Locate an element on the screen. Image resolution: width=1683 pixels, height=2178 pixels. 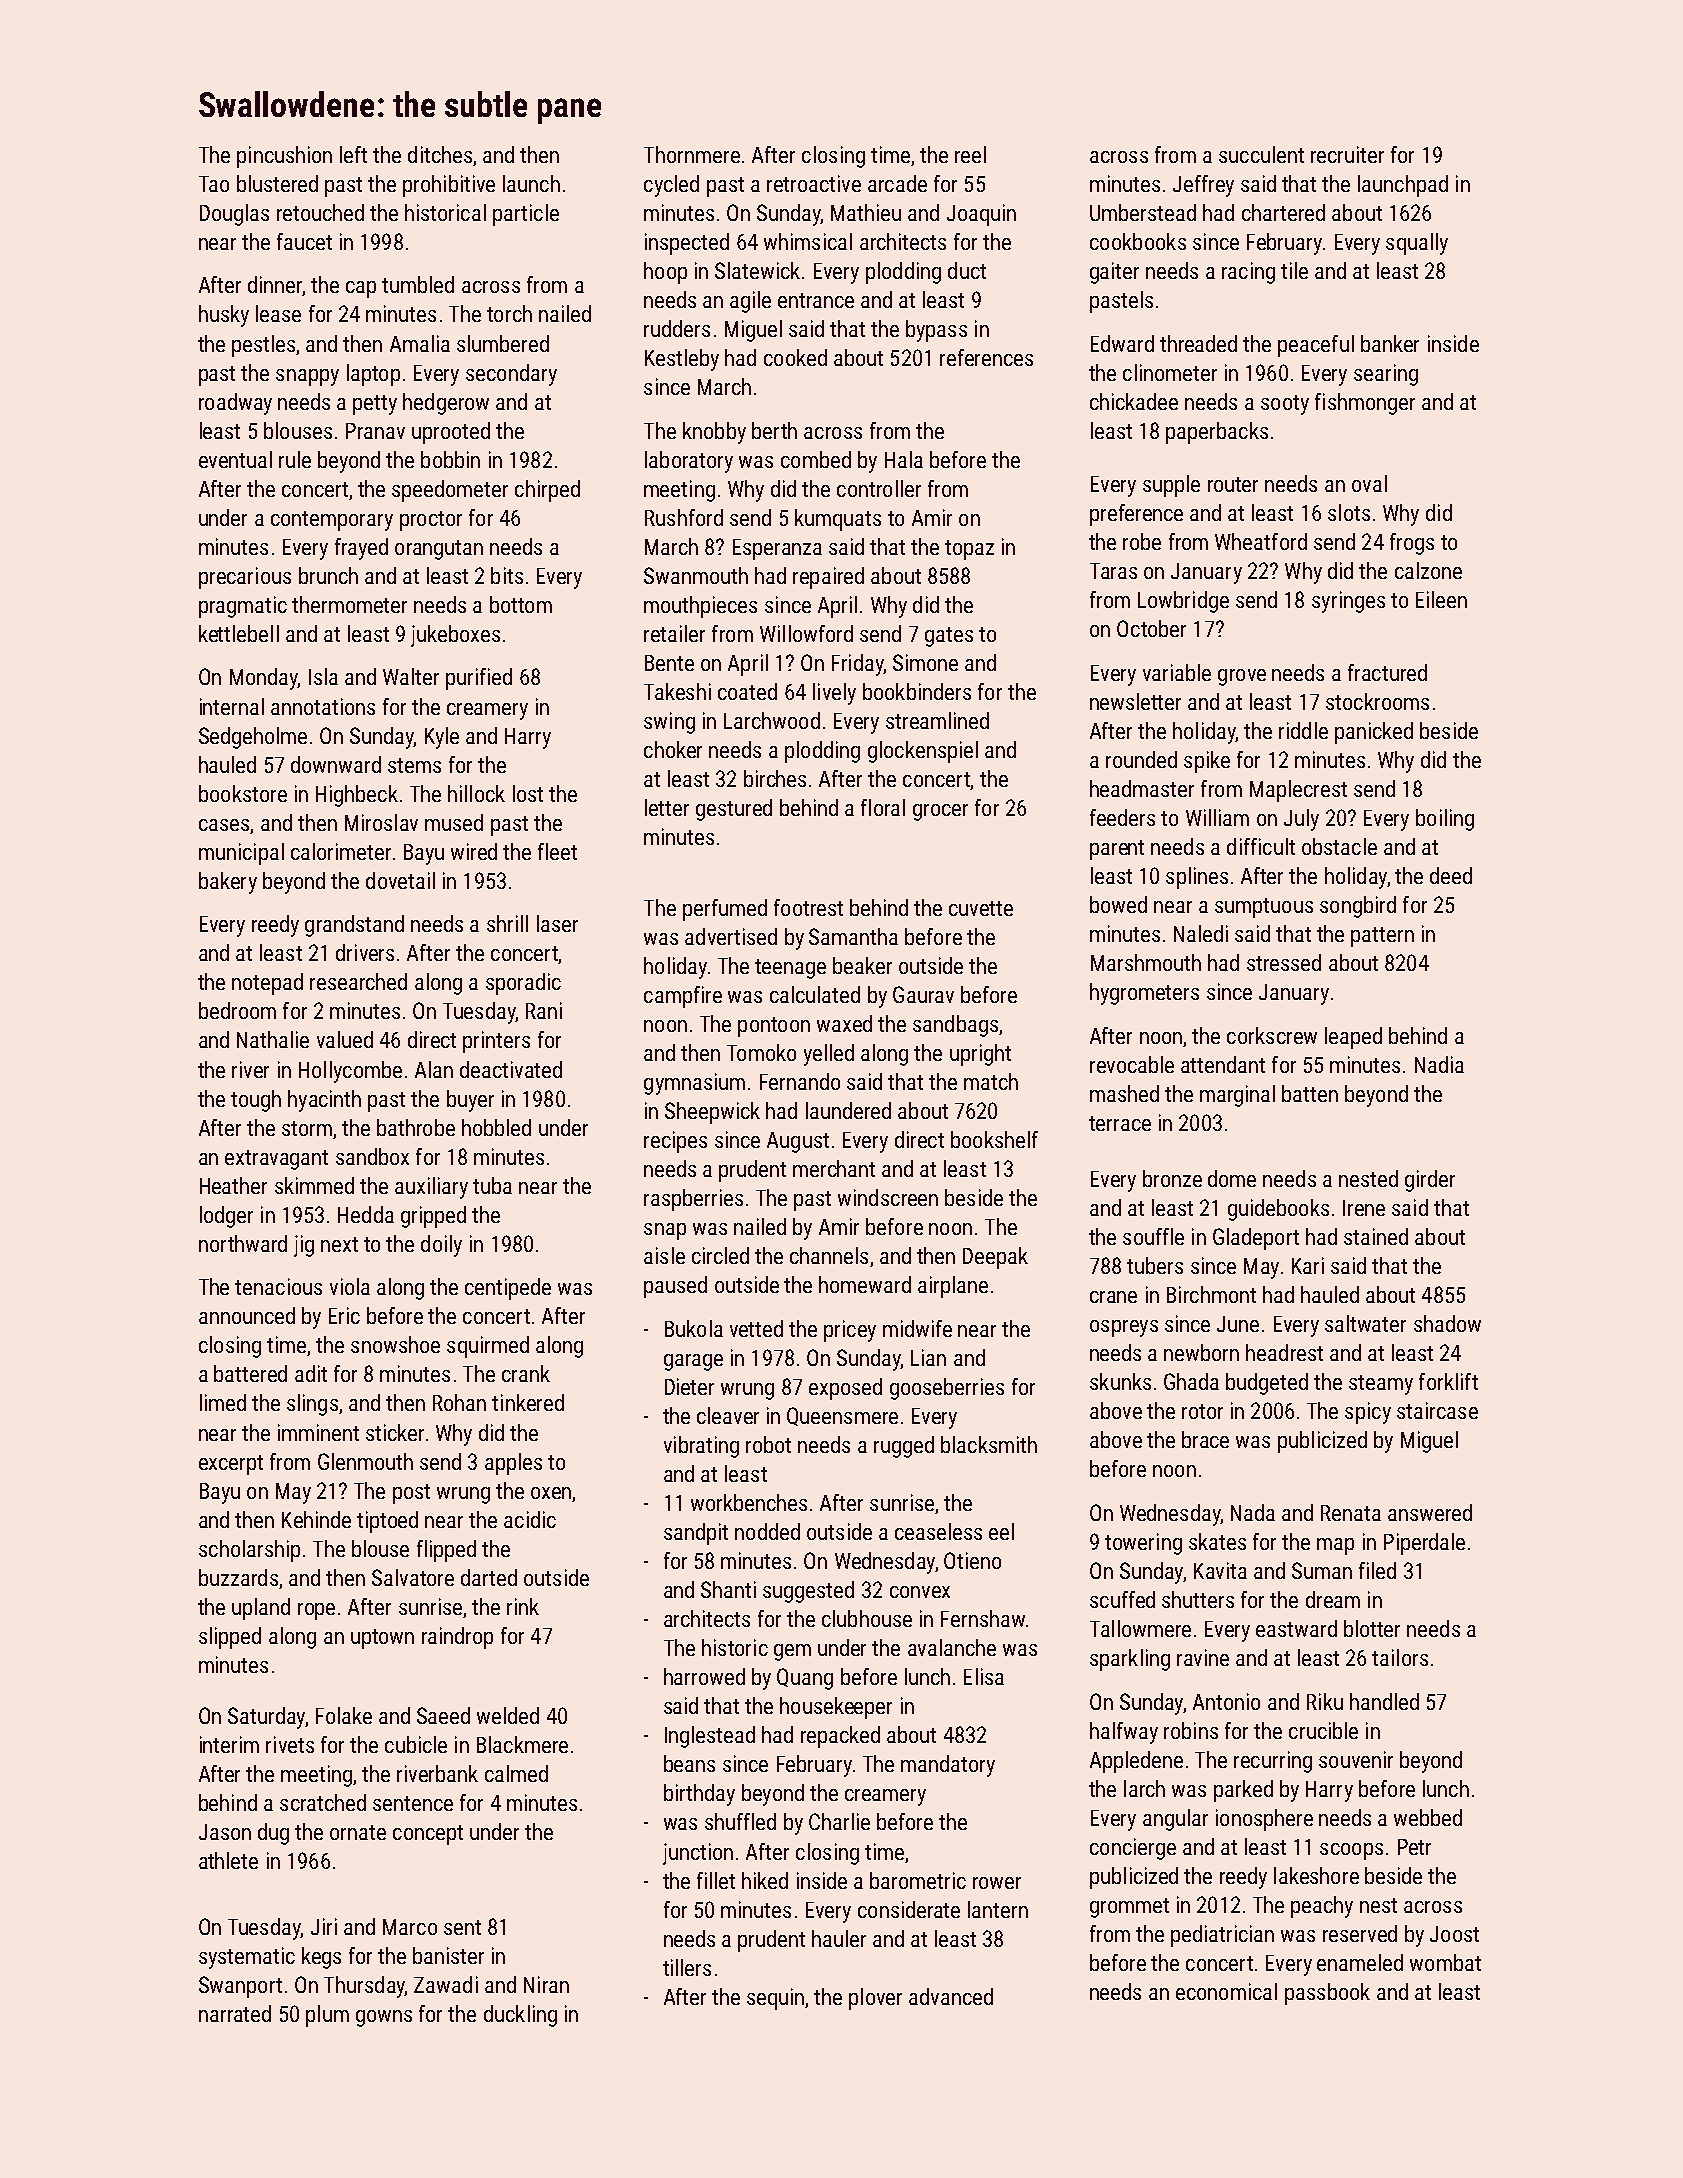
bookbinders is located at coordinates (917, 691).
